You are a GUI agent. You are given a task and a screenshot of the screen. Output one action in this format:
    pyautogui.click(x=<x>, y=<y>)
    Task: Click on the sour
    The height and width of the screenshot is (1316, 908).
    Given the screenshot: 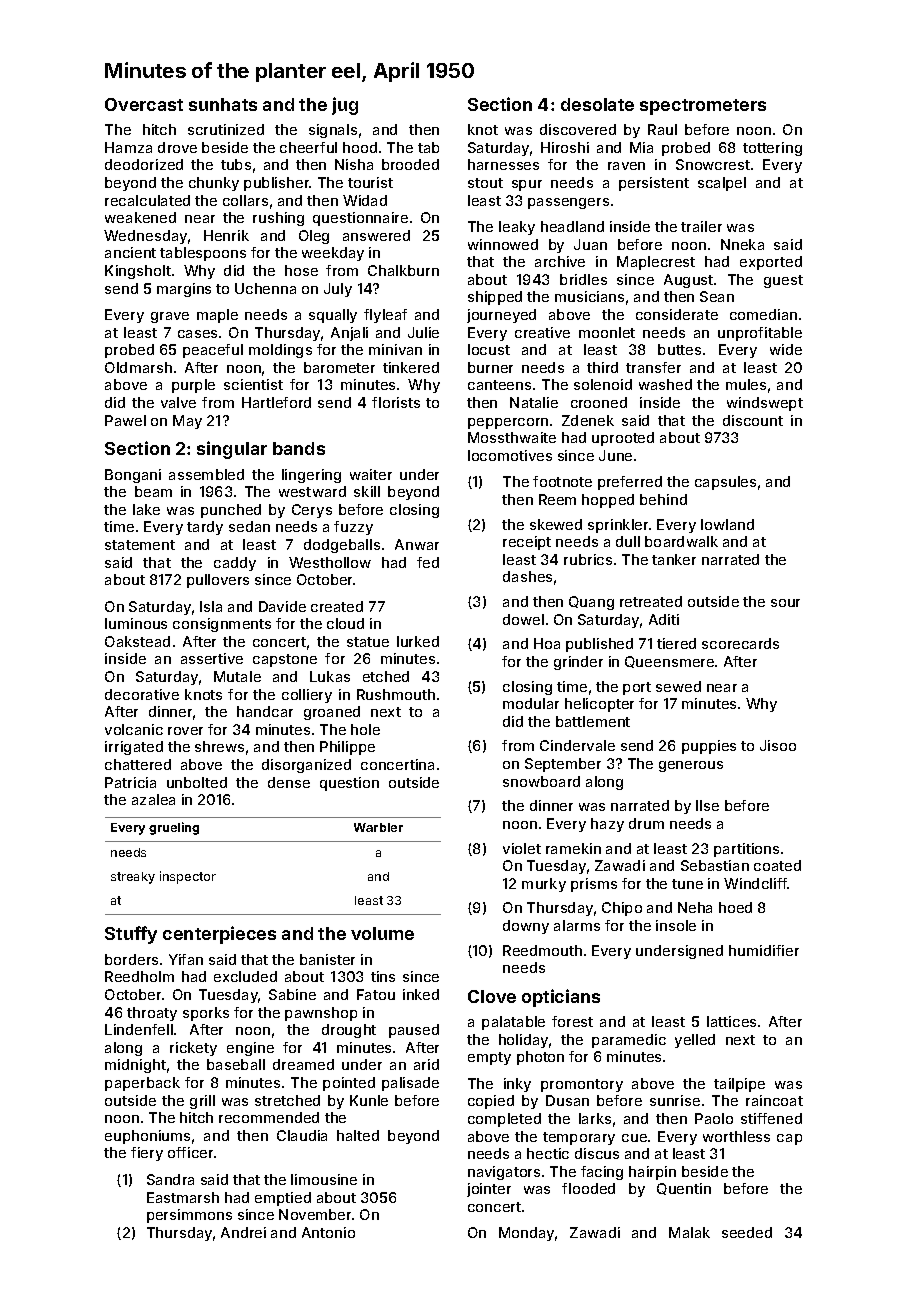 What is the action you would take?
    pyautogui.click(x=785, y=603)
